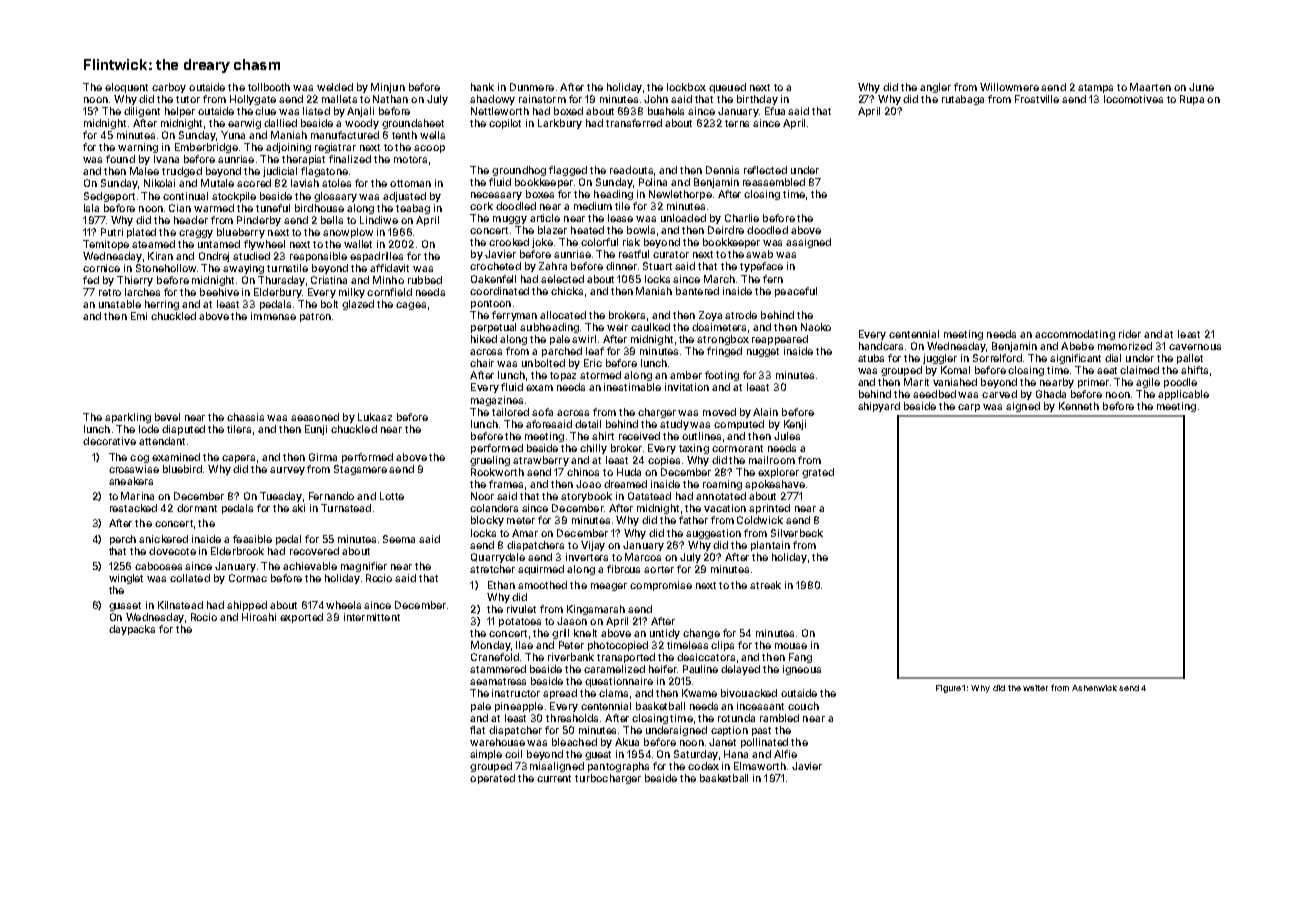 This page has width=1308, height=924. What do you see at coordinates (560, 124) in the page?
I see `Larkbury` at bounding box center [560, 124].
